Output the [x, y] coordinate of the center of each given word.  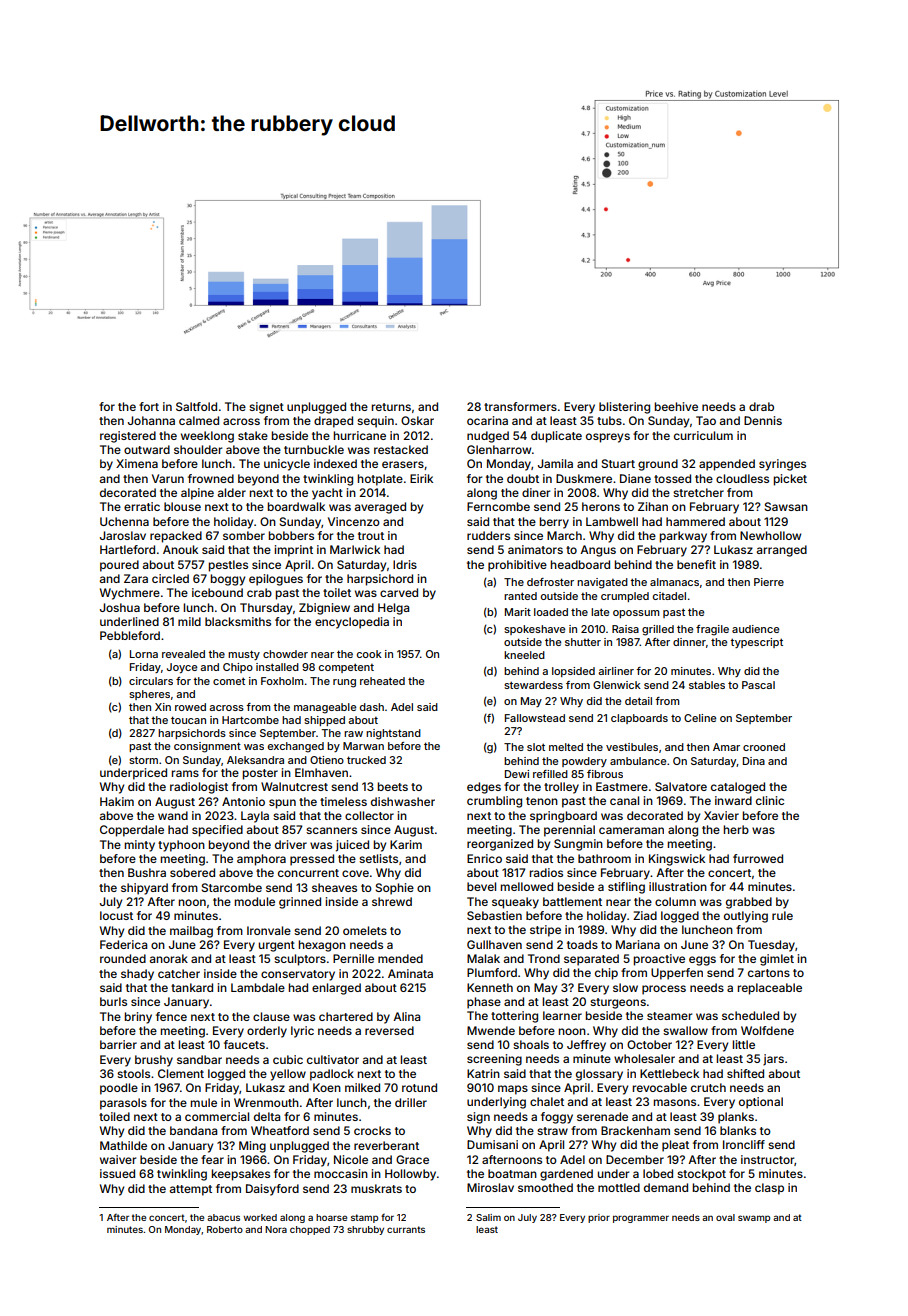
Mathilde [123, 1145]
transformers [520, 406]
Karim [406, 844]
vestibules [632, 747]
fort [149, 406]
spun [282, 804]
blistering [624, 408]
